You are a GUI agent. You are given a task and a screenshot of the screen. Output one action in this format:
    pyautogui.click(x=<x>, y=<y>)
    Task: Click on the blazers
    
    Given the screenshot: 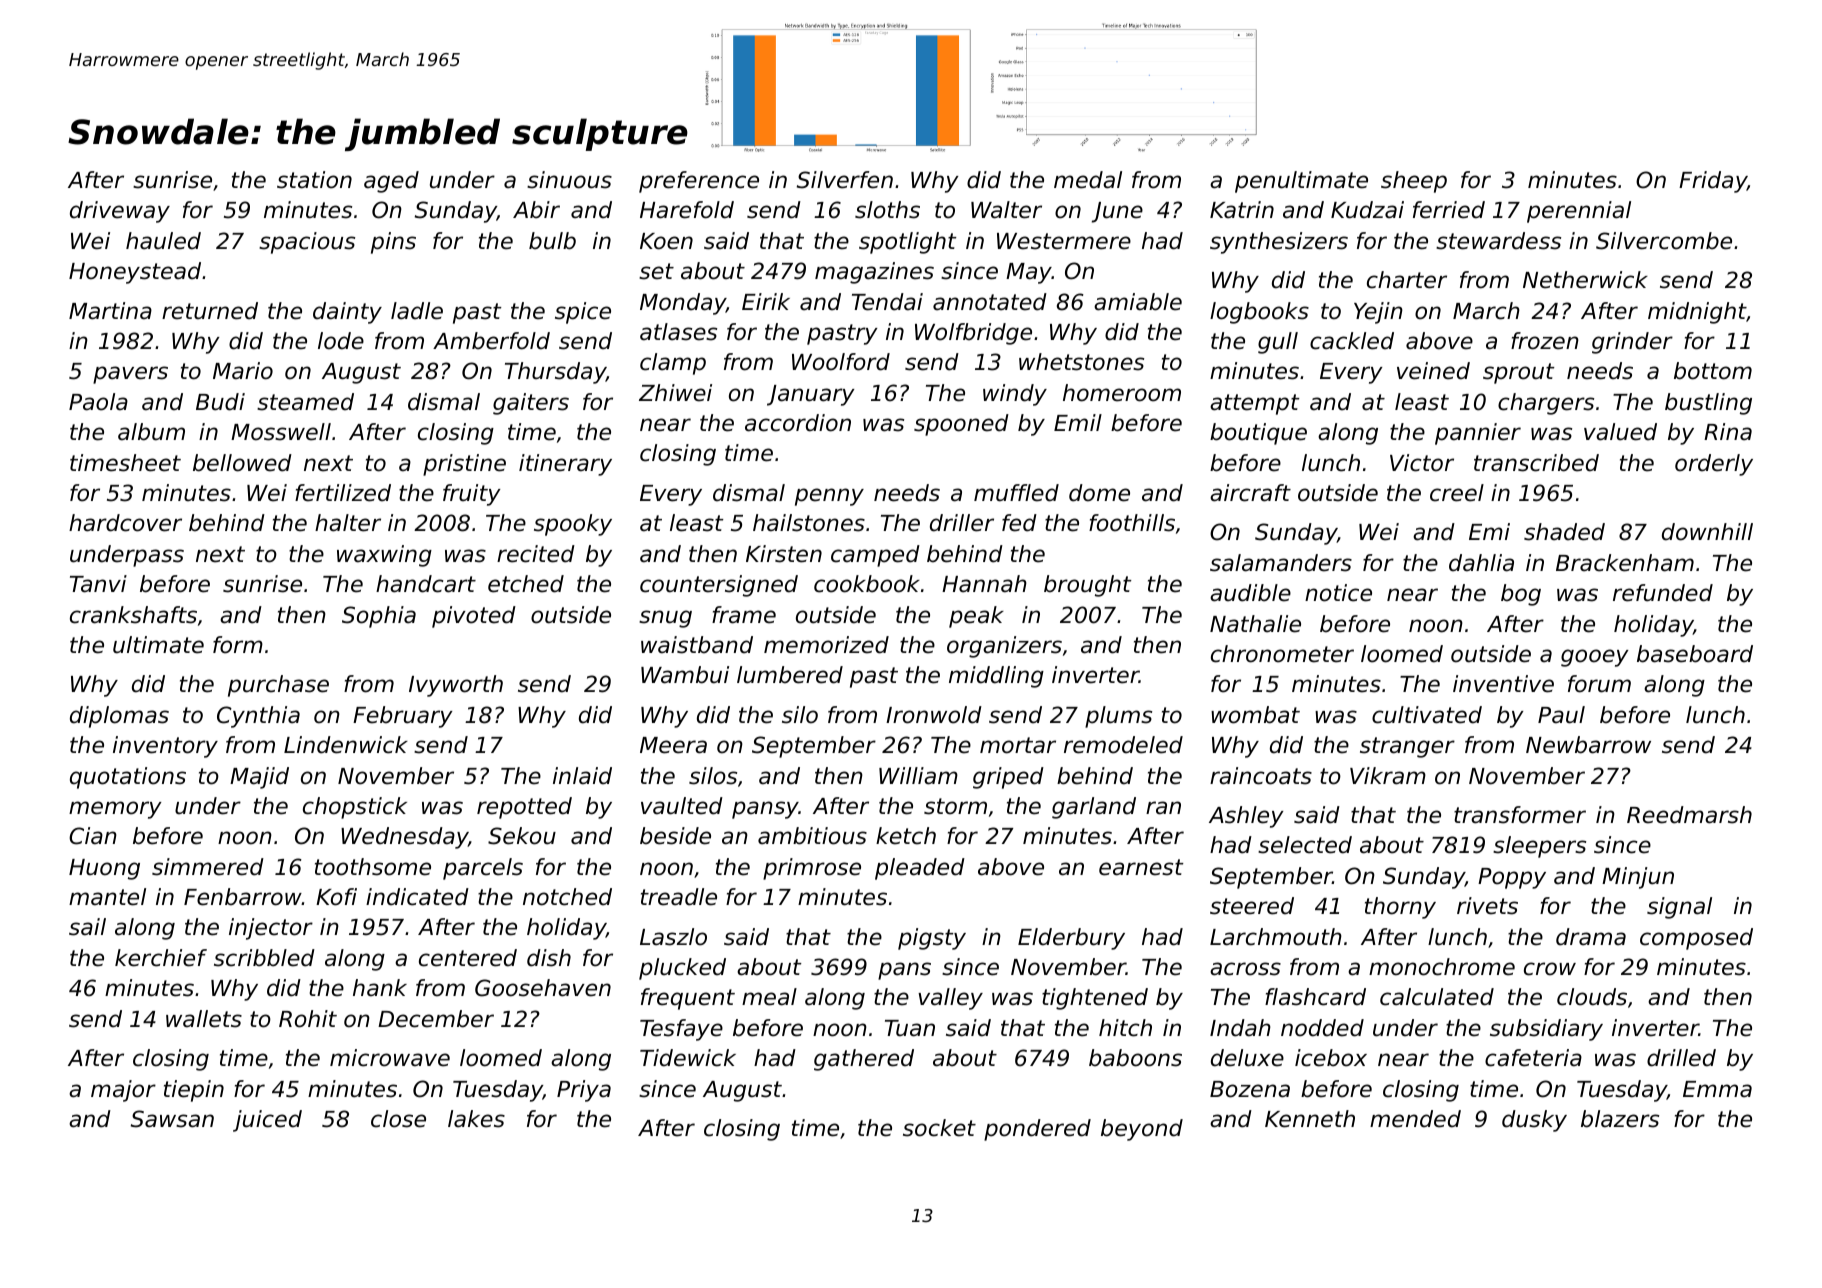 What is the action you would take?
    pyautogui.click(x=1620, y=1119)
